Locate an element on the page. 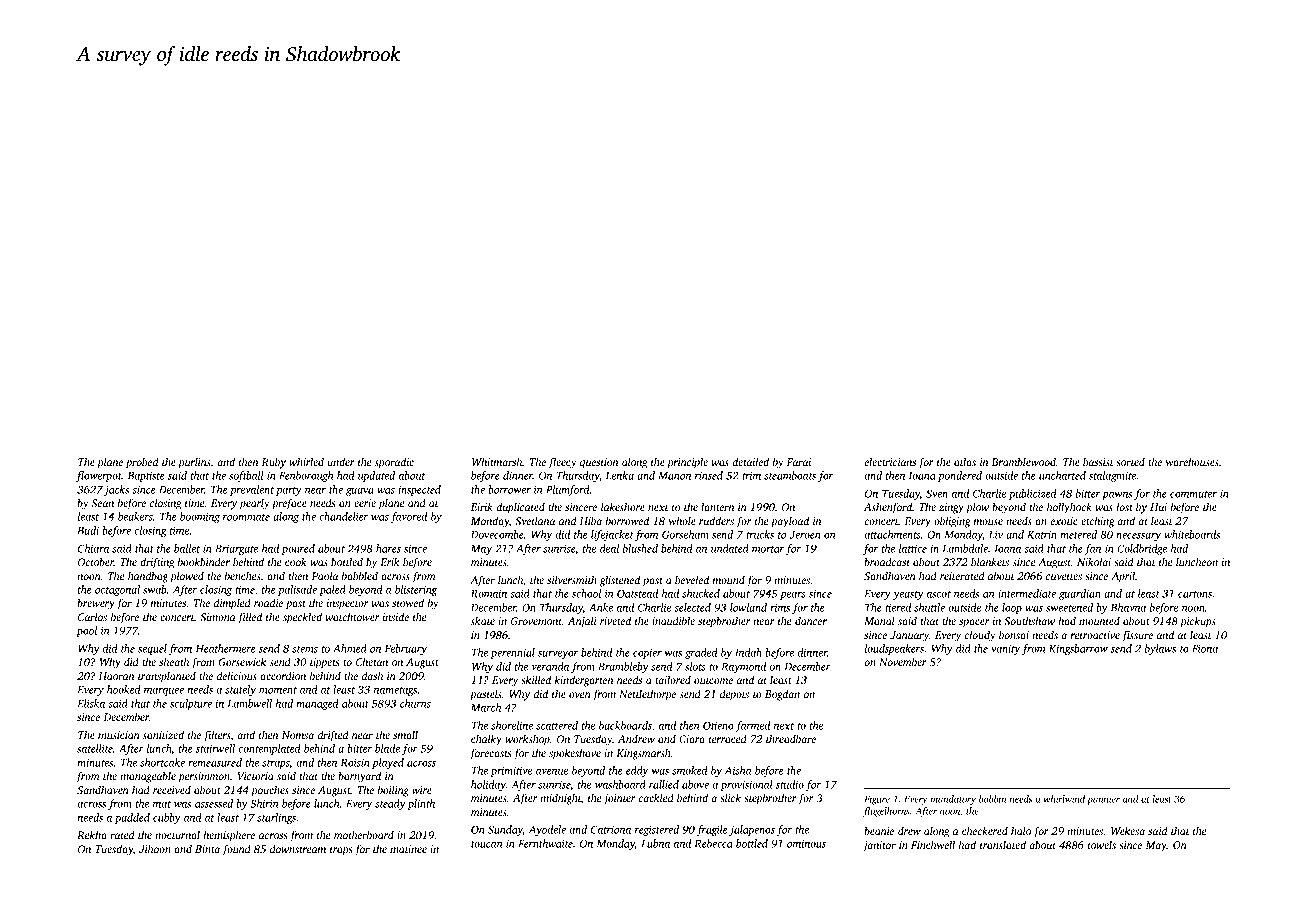 The image size is (1308, 924). Sean is located at coordinates (102, 503).
